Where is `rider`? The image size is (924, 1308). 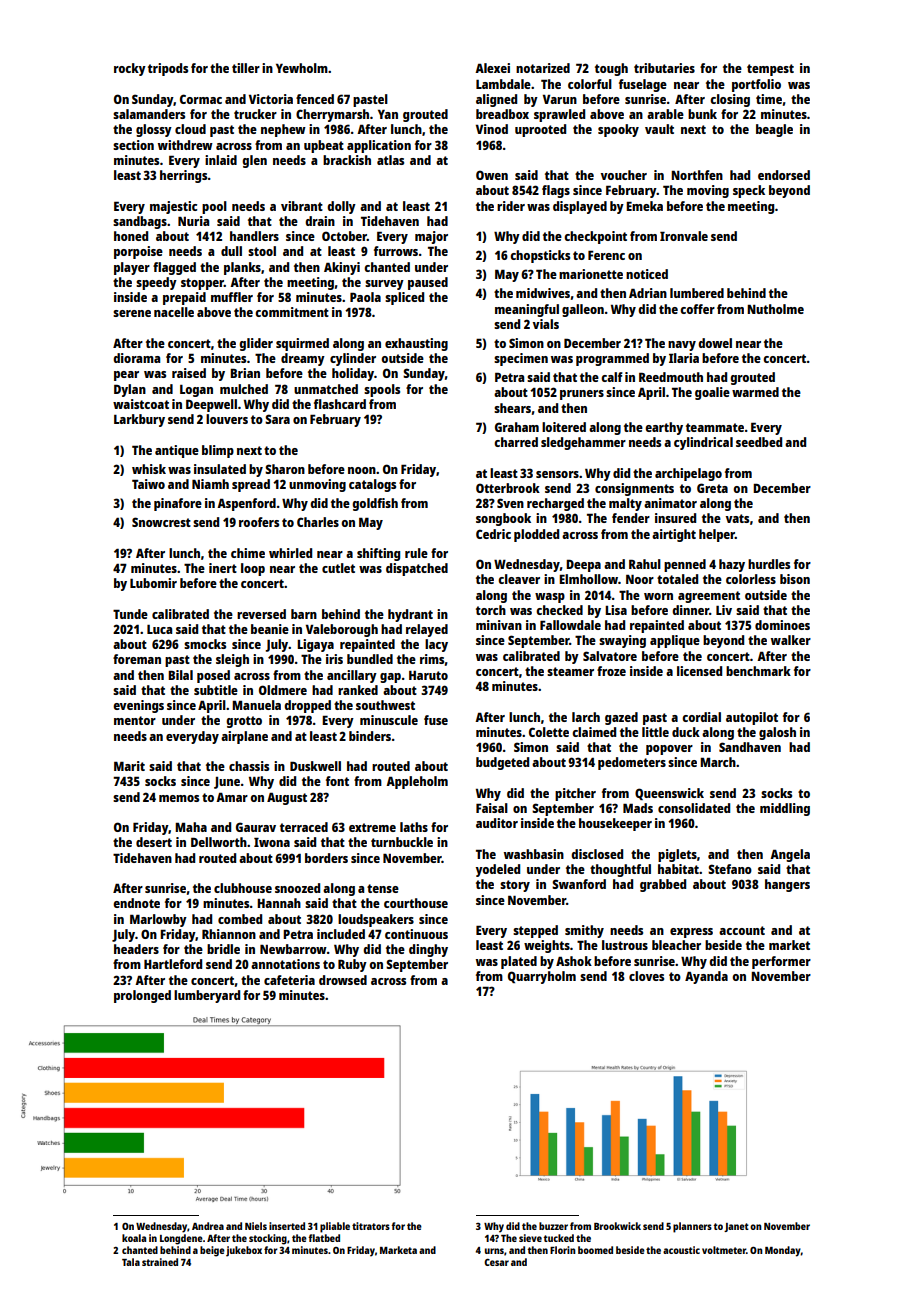 rider is located at coordinates (511, 206).
